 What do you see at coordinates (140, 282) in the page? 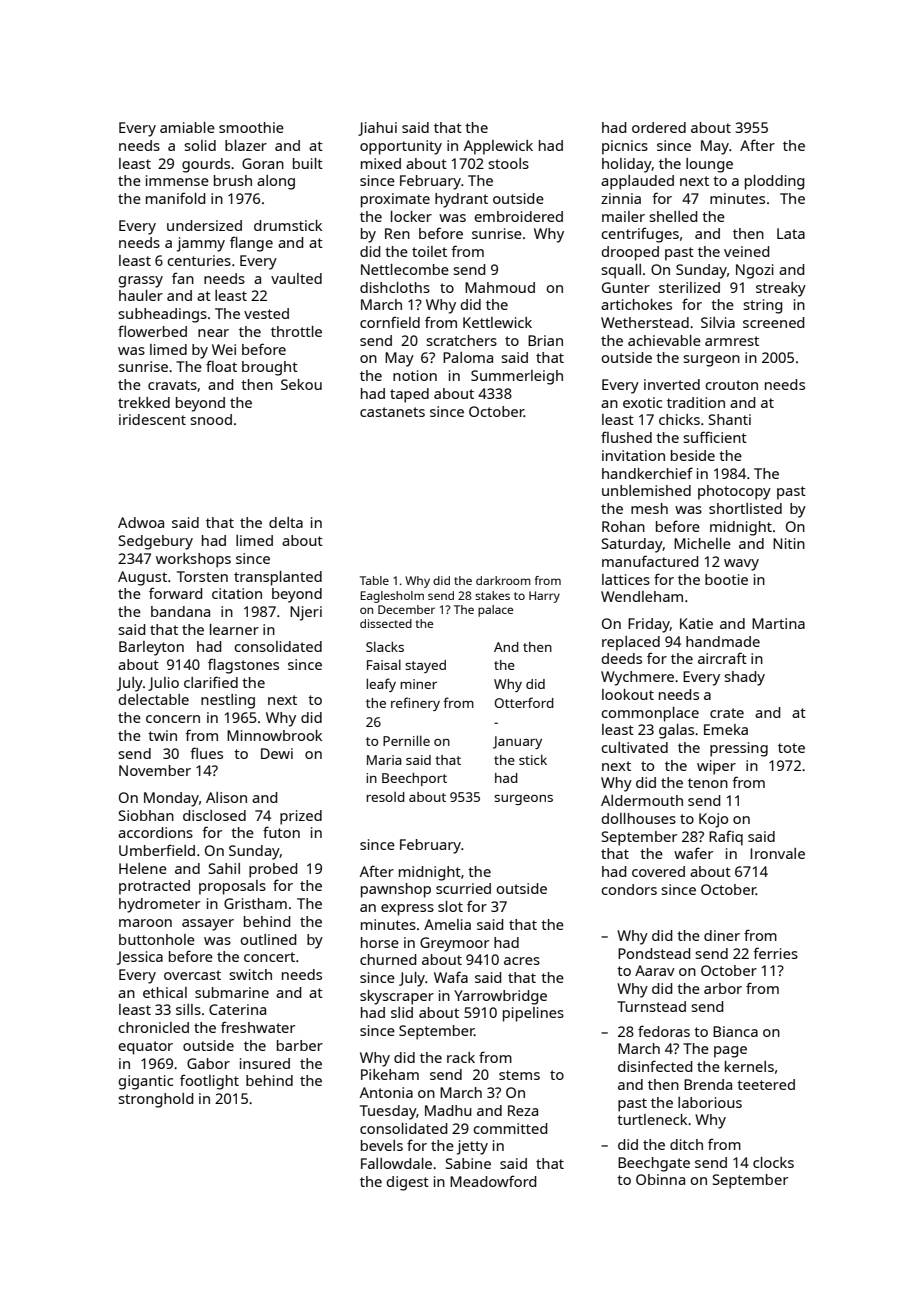
I see `grassy` at bounding box center [140, 282].
